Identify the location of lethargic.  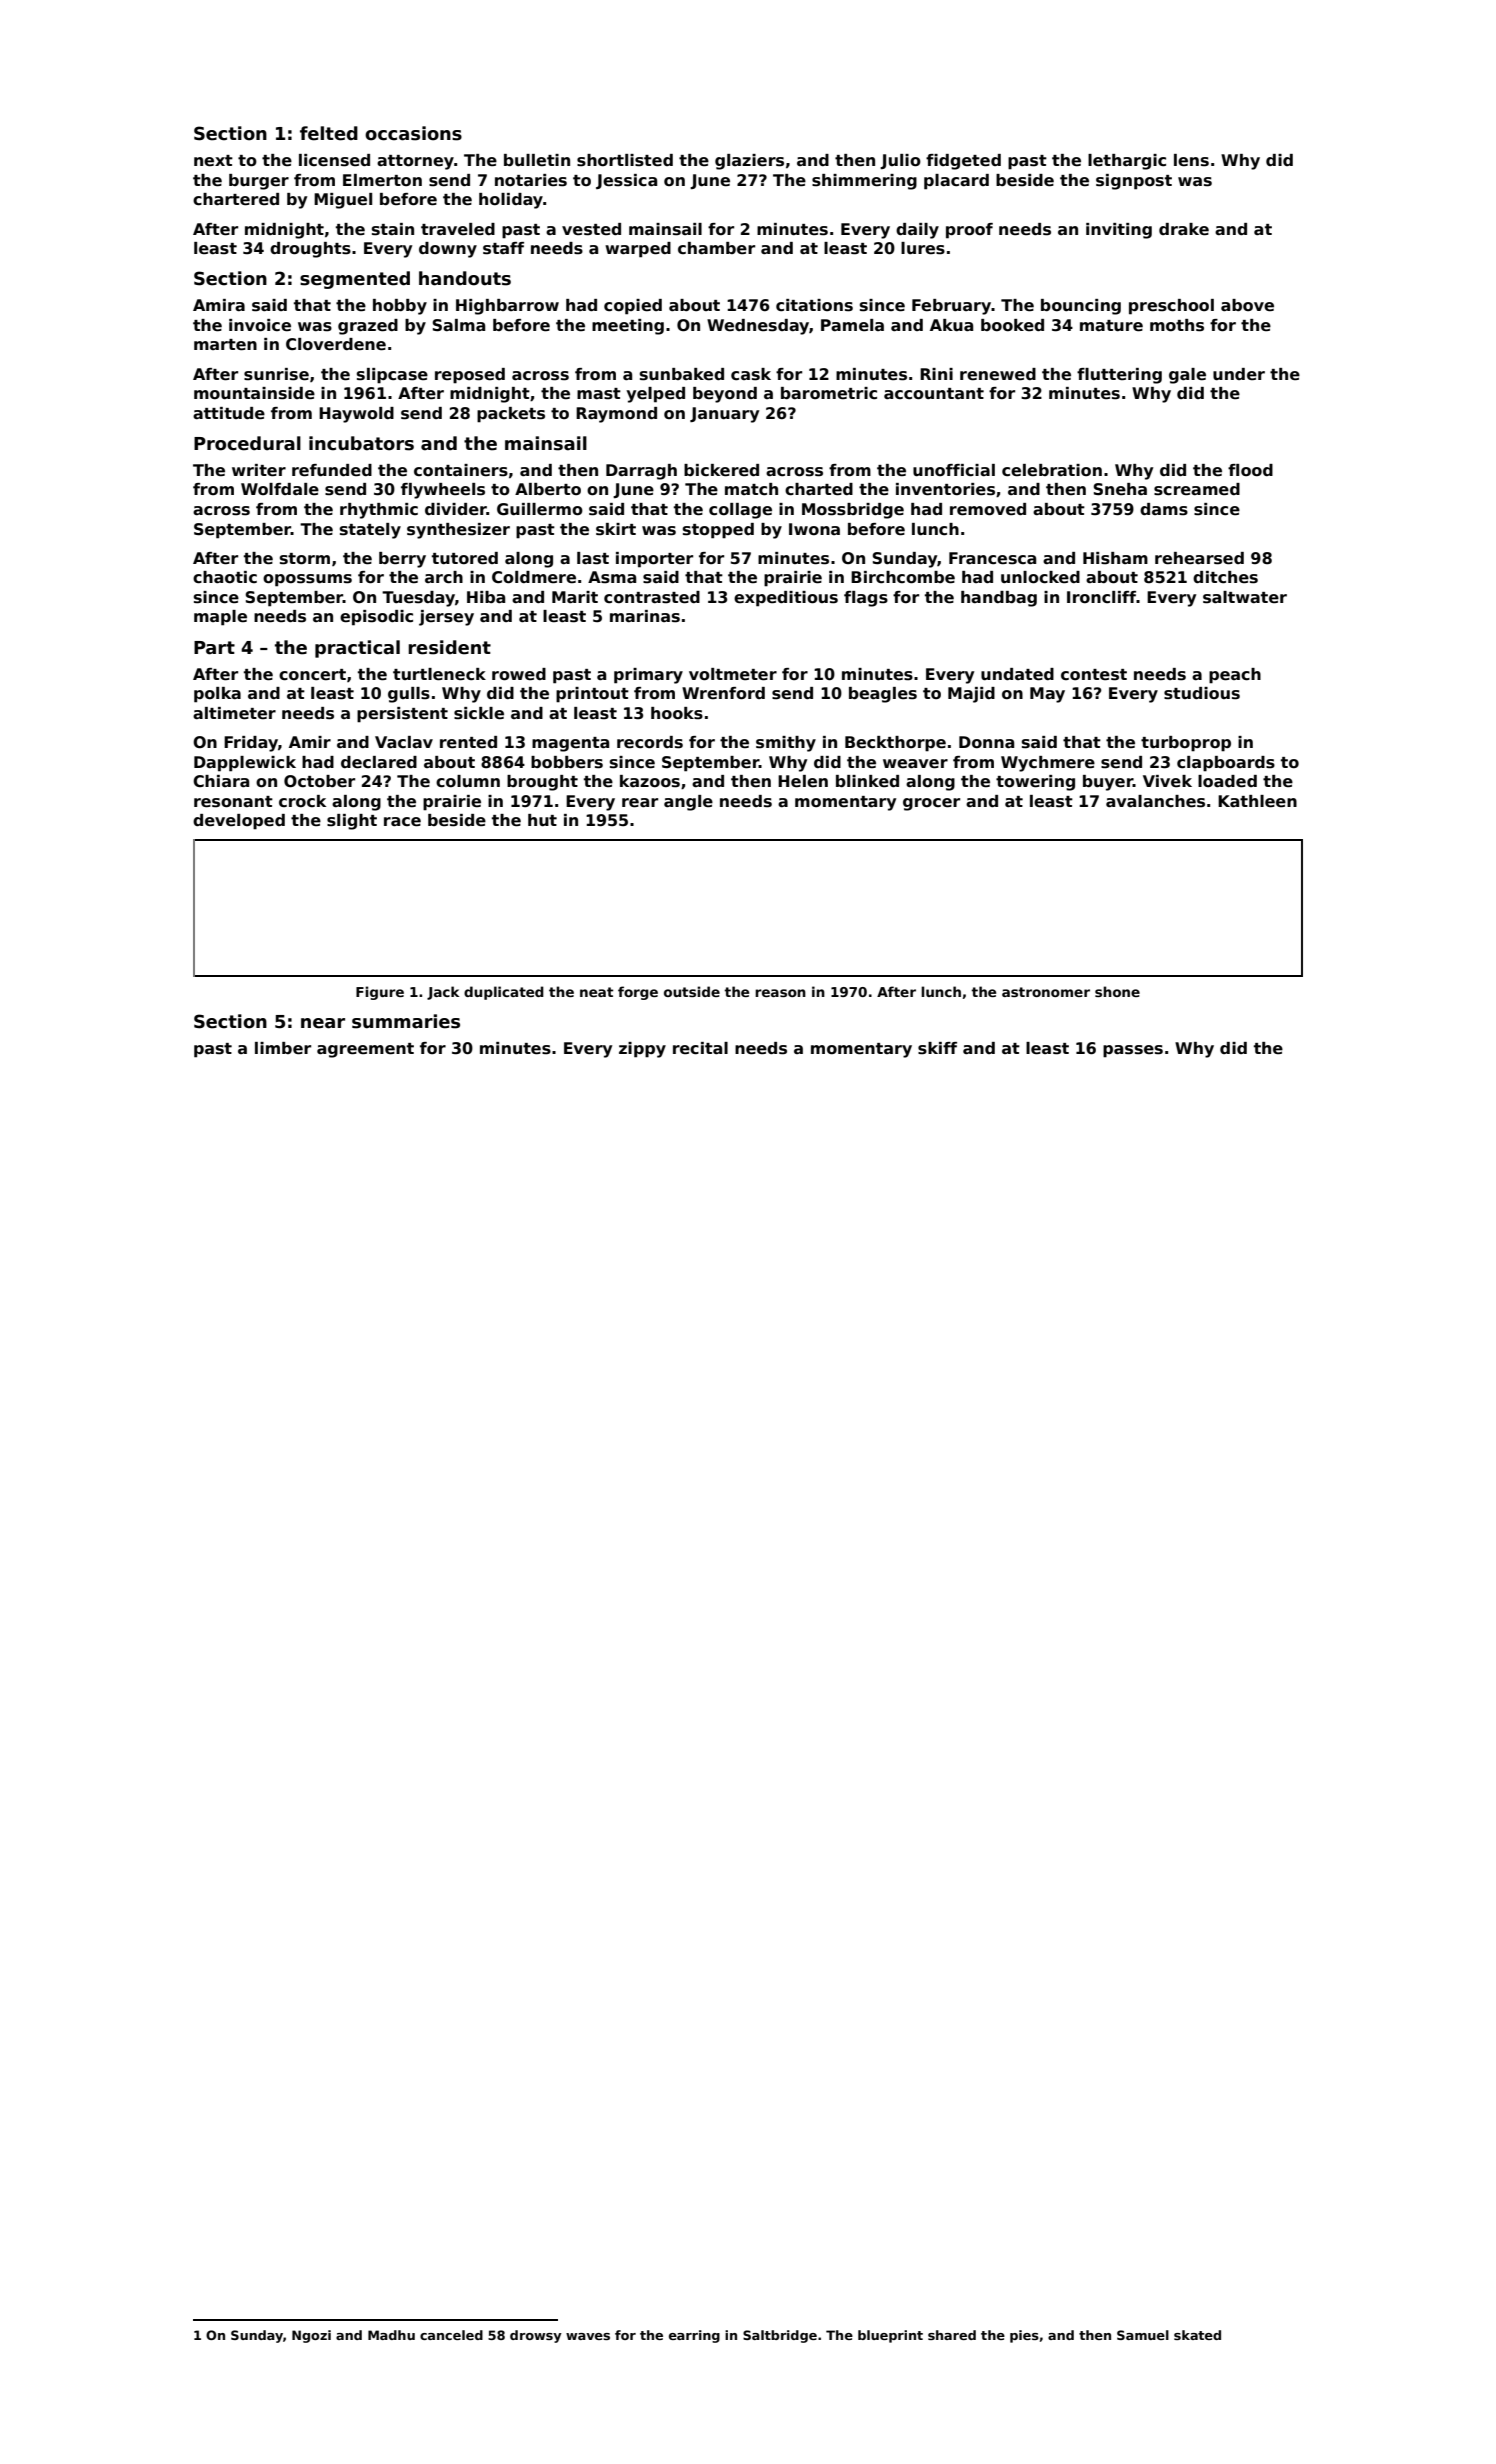
(1127, 162).
